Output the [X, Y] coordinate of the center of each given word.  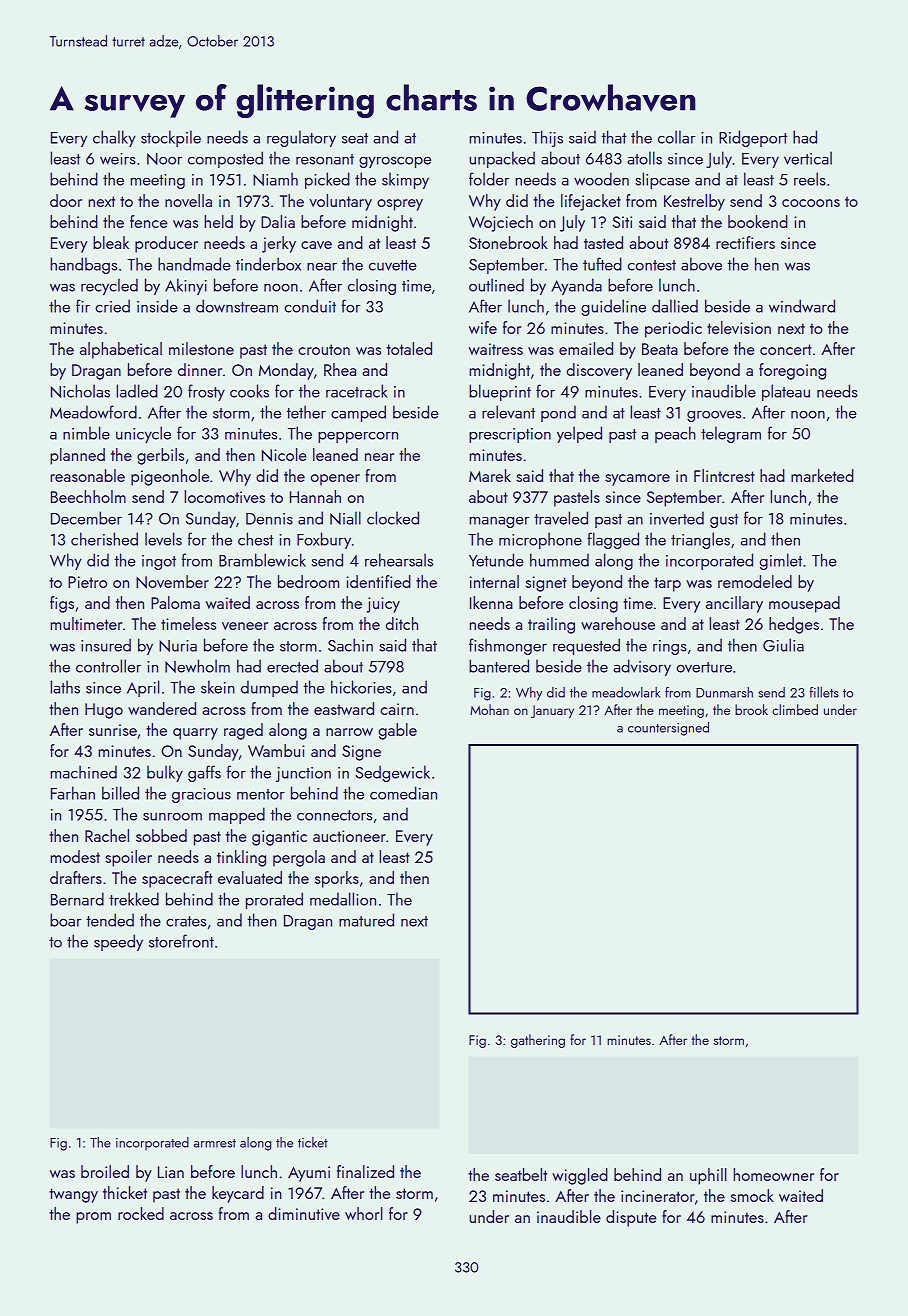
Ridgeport [753, 138]
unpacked [502, 159]
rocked [141, 1213]
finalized [365, 1171]
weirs [118, 159]
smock [752, 1195]
